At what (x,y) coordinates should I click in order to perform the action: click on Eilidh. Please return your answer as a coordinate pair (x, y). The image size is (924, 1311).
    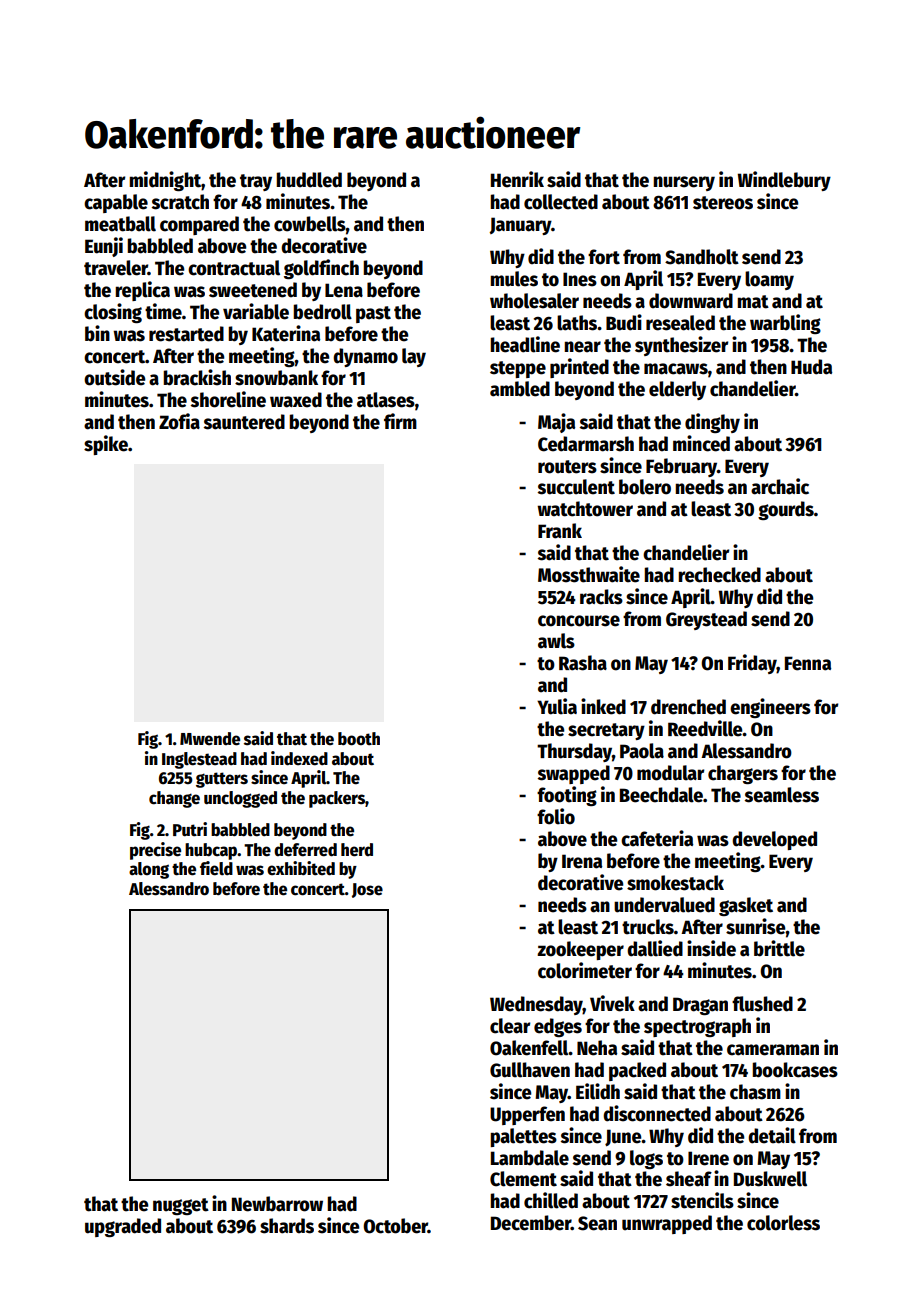
    Looking at the image, I should click on (598, 1091).
